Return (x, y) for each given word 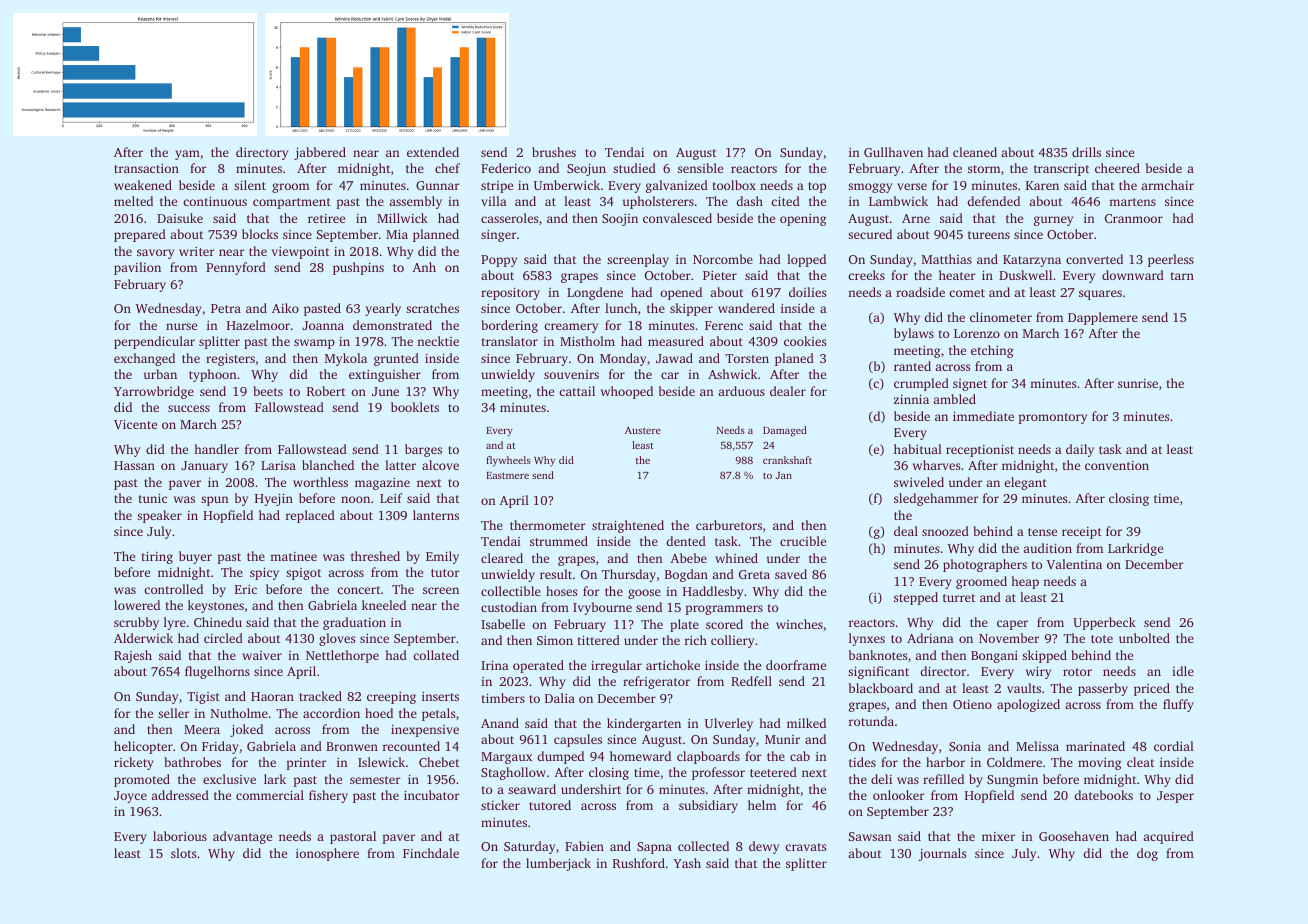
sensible (700, 168)
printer (306, 764)
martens (1132, 202)
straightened (628, 526)
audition (1047, 548)
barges (423, 450)
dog (1147, 854)
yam (187, 155)
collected (703, 846)
